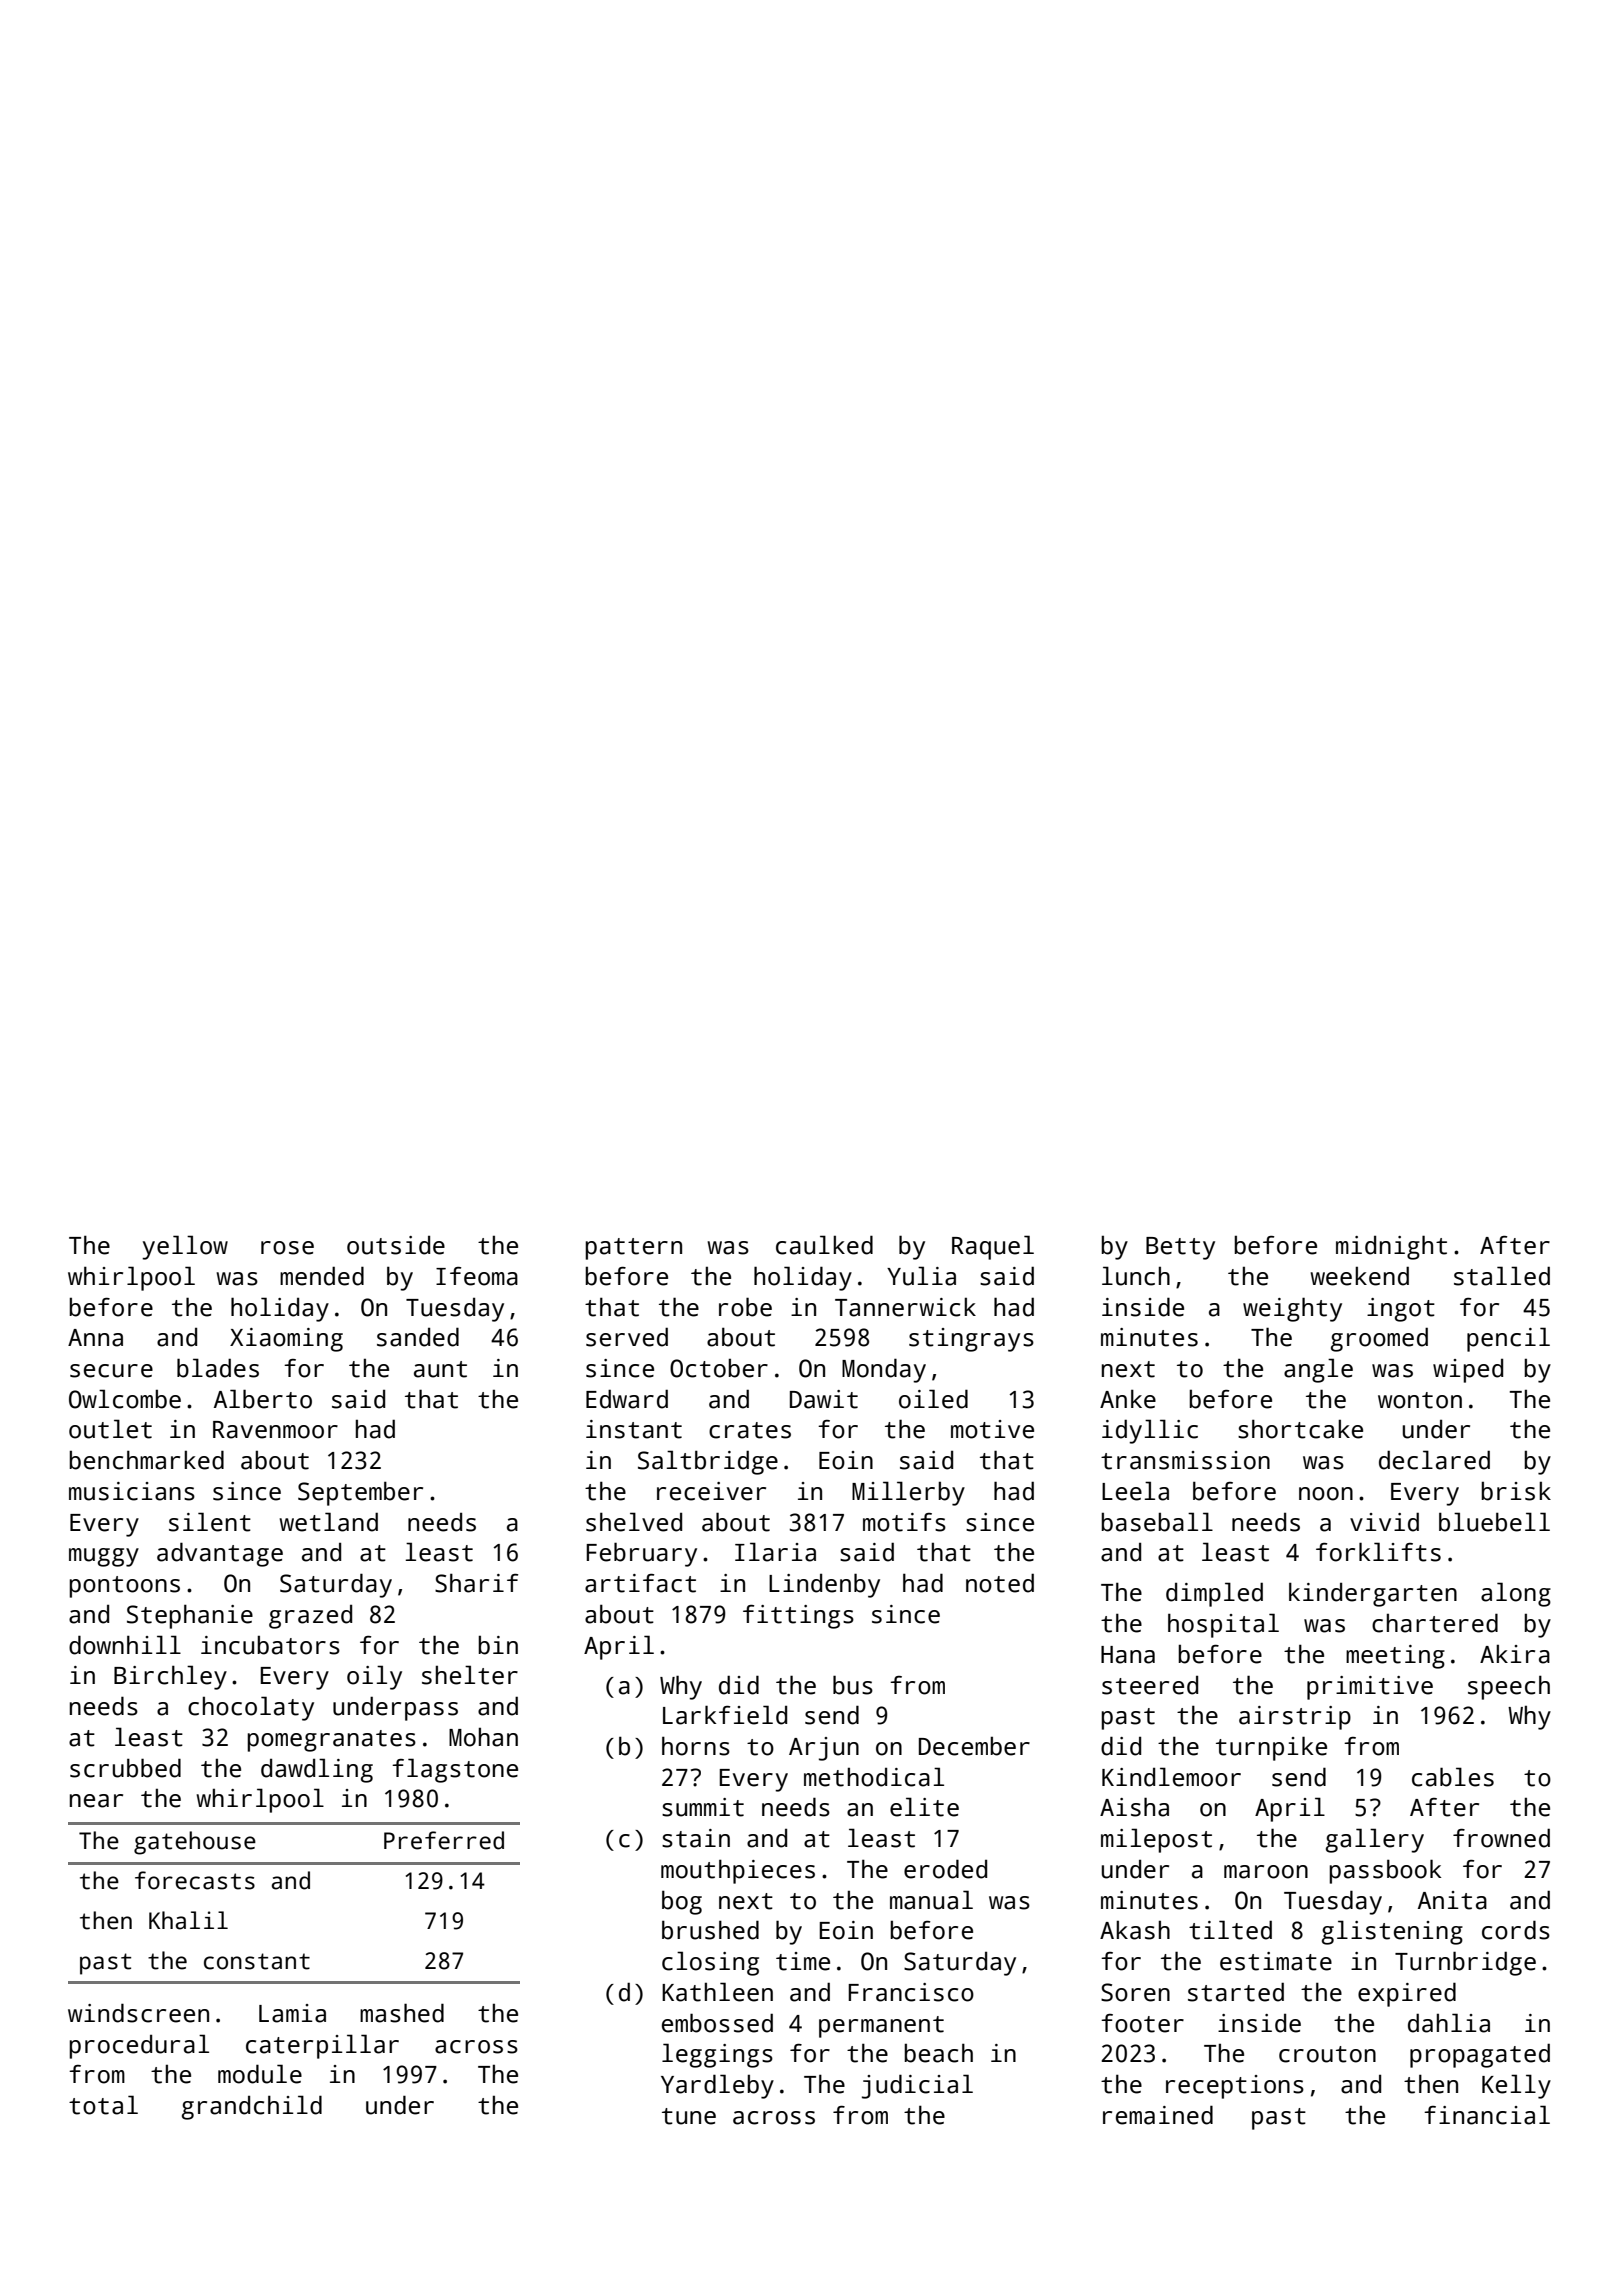 The width and height of the screenshot is (1620, 2292). I want to click on pattern, so click(633, 1249).
